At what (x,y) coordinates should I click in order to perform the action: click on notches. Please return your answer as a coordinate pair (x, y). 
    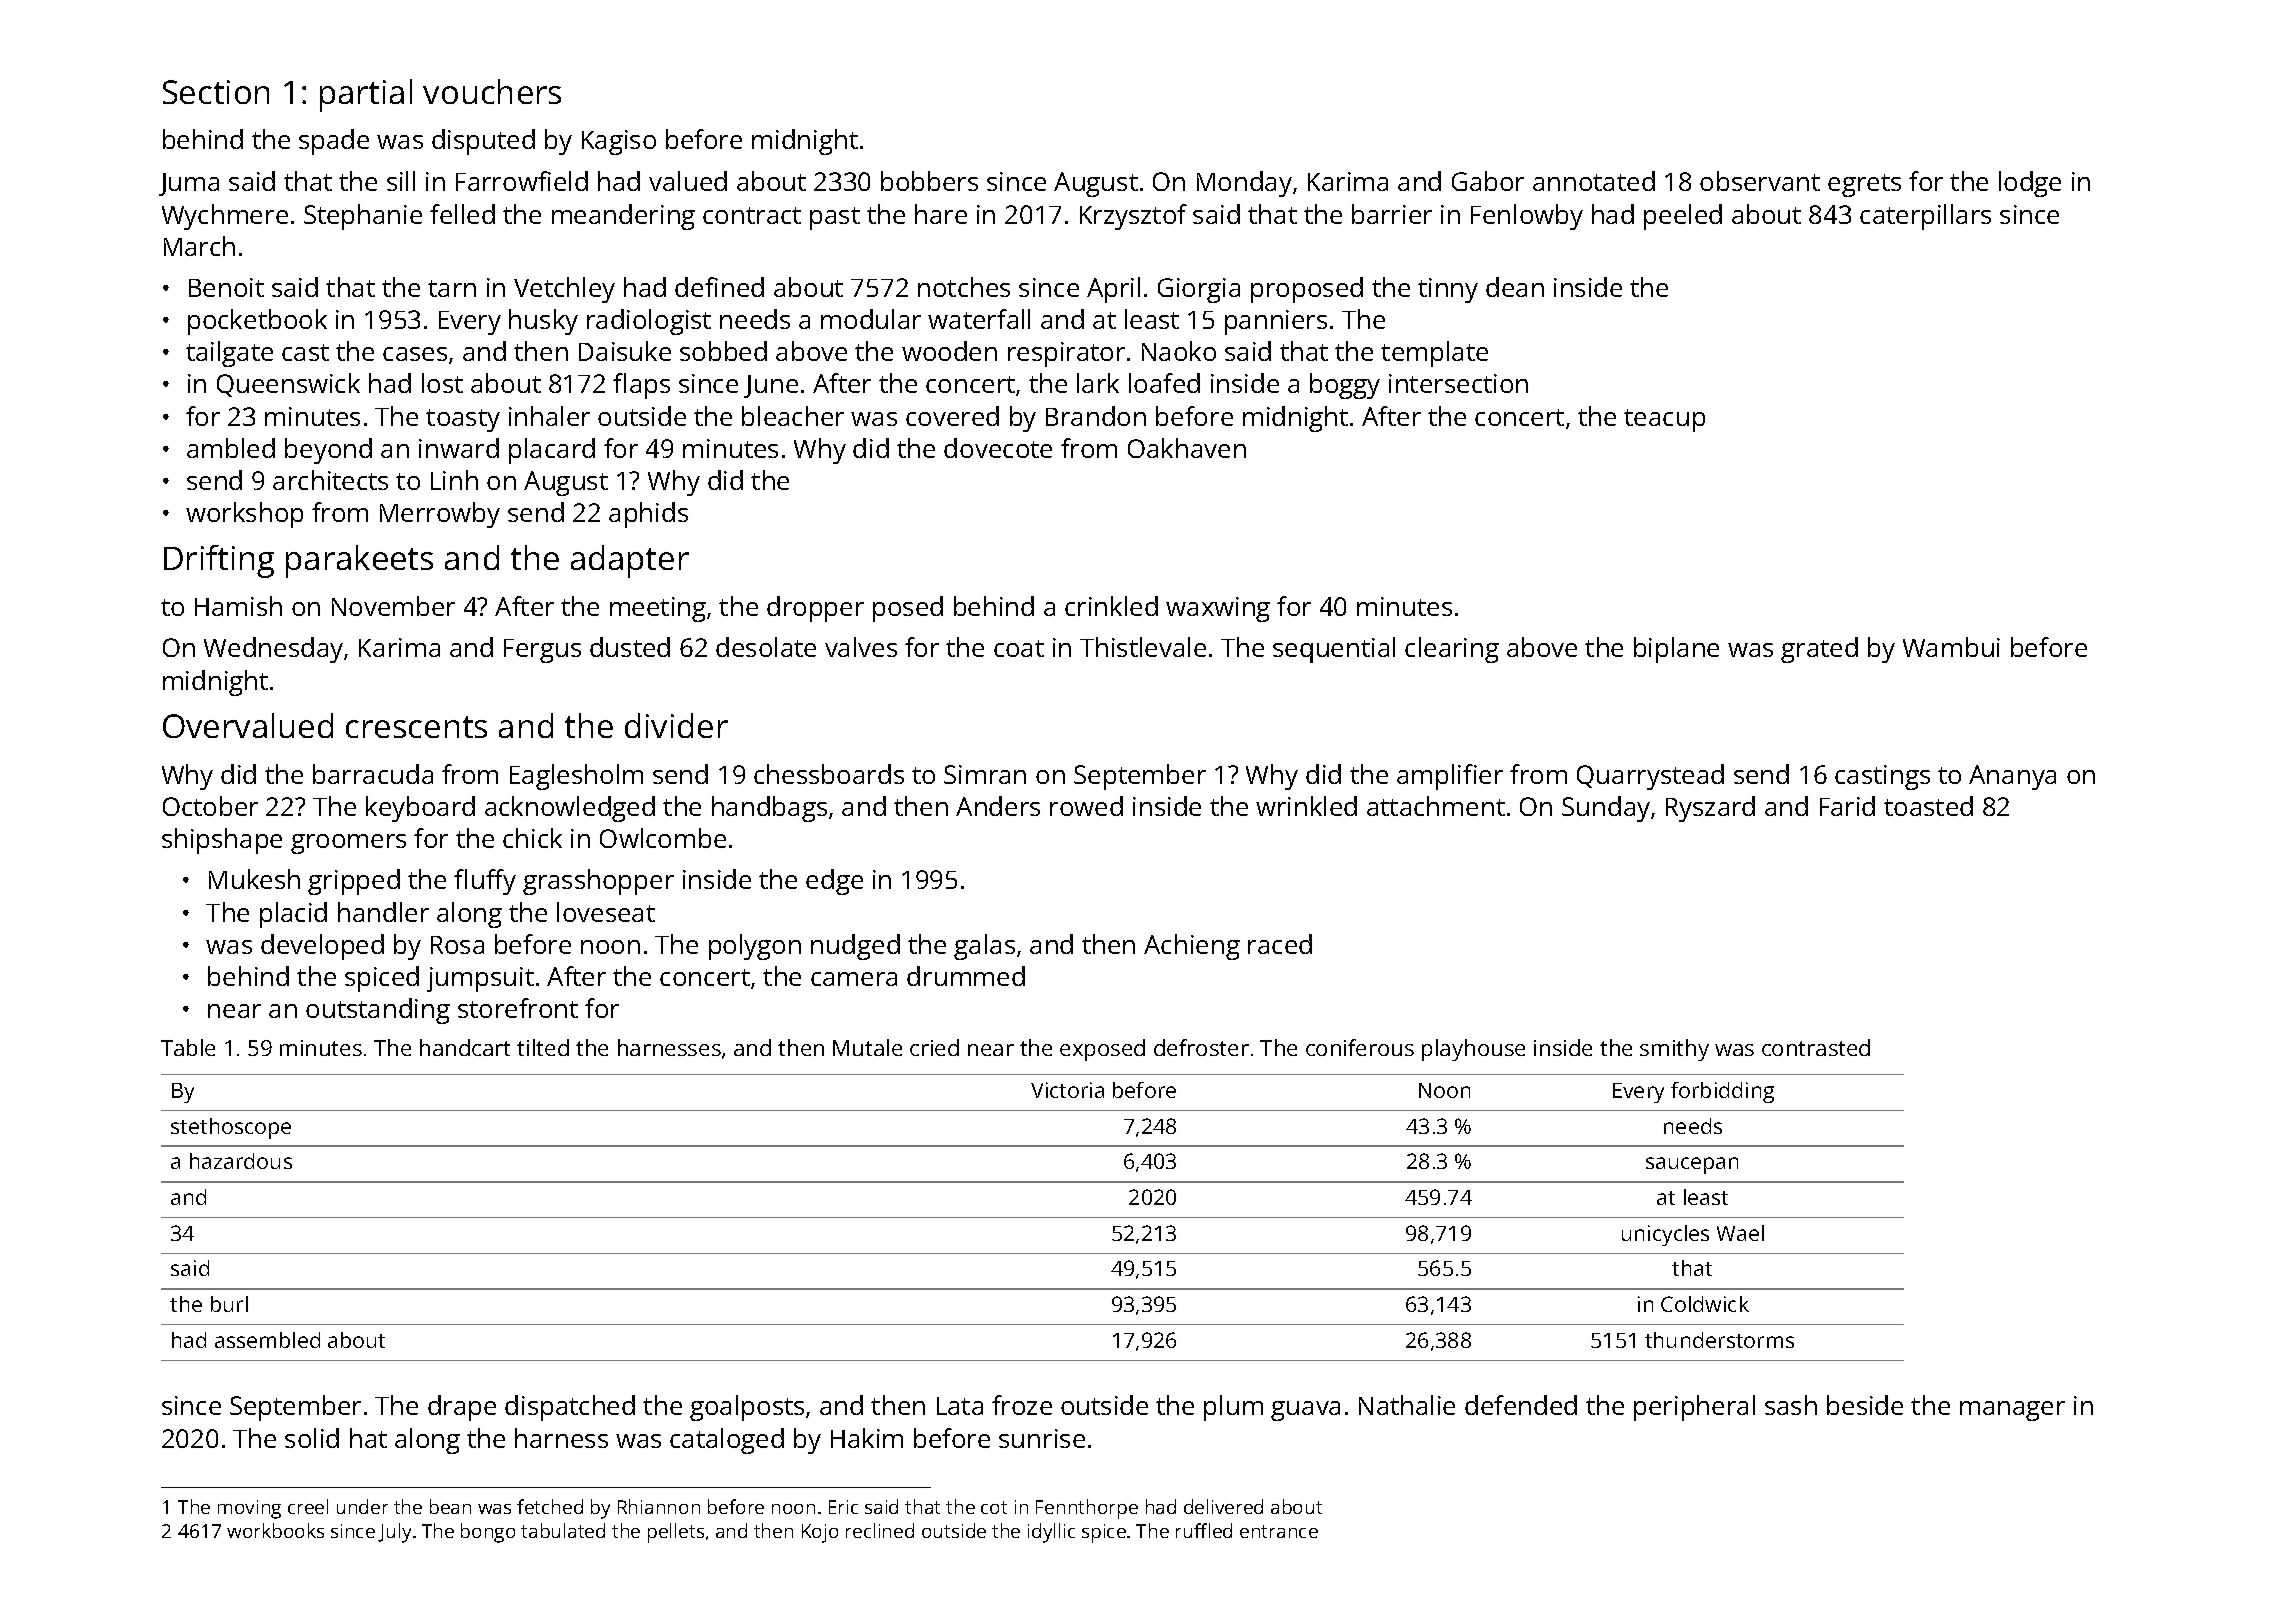
    Looking at the image, I should click on (964, 287).
